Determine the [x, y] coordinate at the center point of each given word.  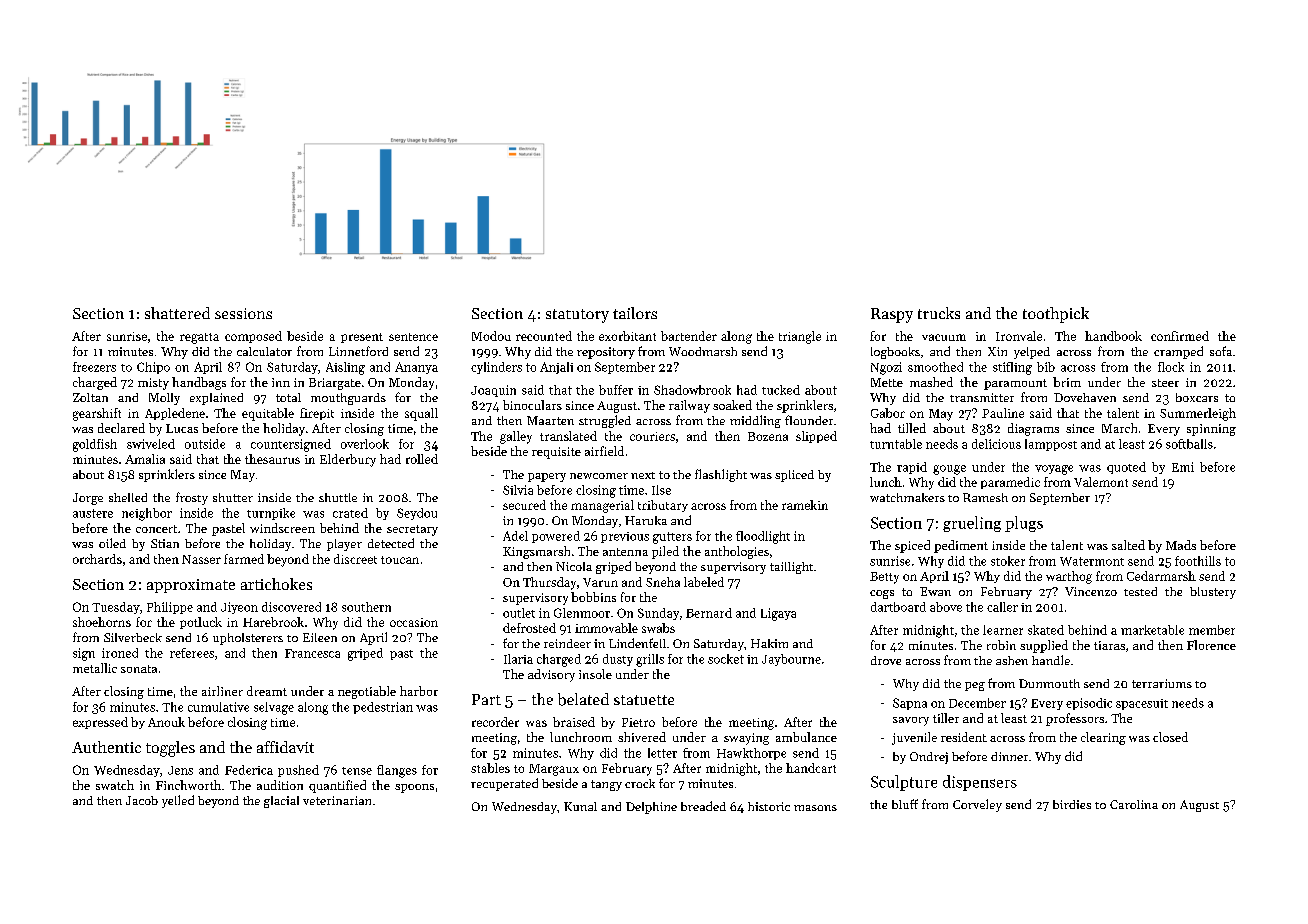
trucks [939, 313]
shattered [177, 313]
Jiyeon [239, 608]
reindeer [567, 643]
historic [769, 806]
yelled [178, 801]
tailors [635, 313]
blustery [1213, 593]
